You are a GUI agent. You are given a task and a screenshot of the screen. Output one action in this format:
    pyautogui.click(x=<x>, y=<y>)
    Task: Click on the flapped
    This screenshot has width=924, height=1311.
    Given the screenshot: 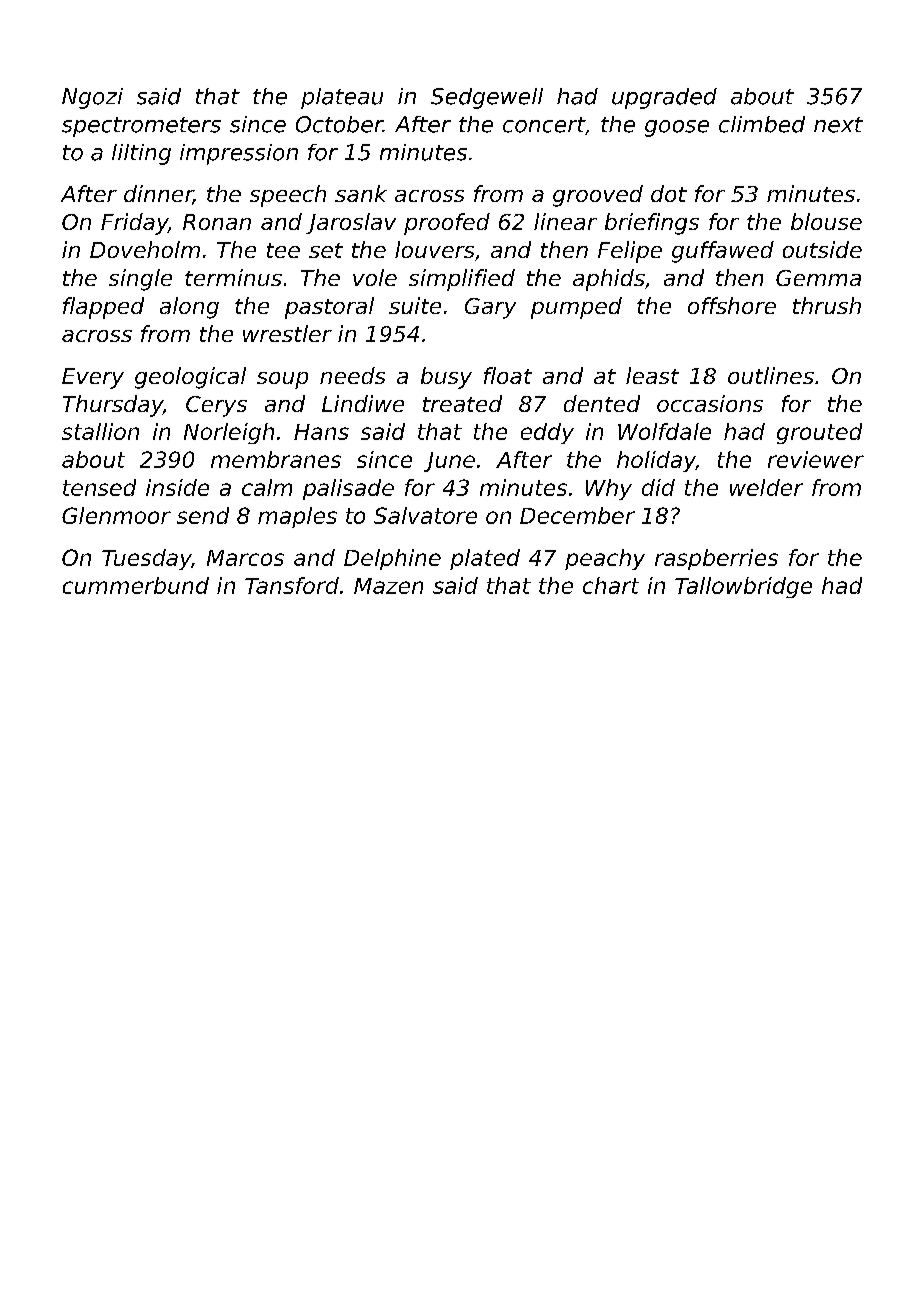 What is the action you would take?
    pyautogui.click(x=103, y=308)
